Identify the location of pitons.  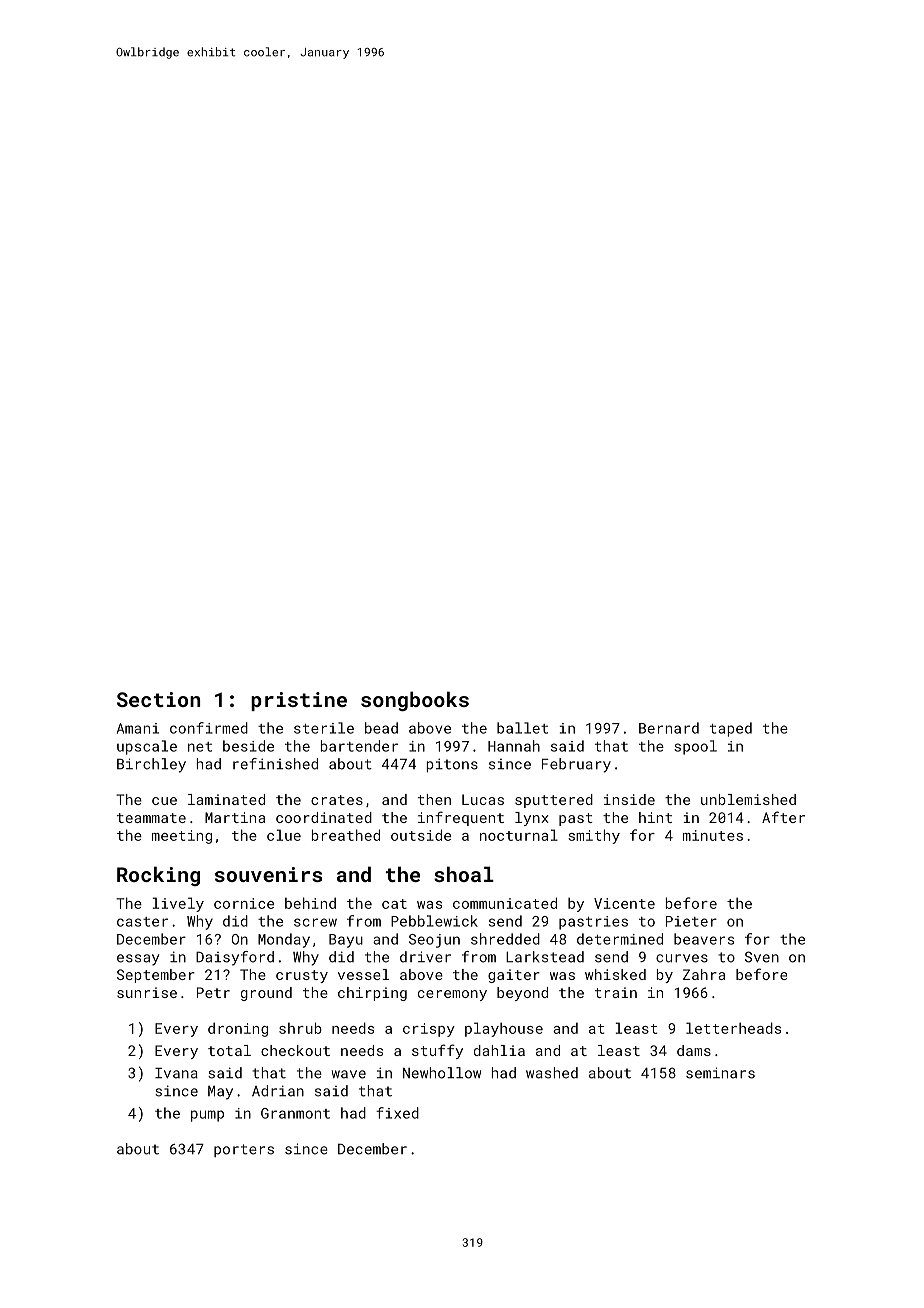
(452, 765).
